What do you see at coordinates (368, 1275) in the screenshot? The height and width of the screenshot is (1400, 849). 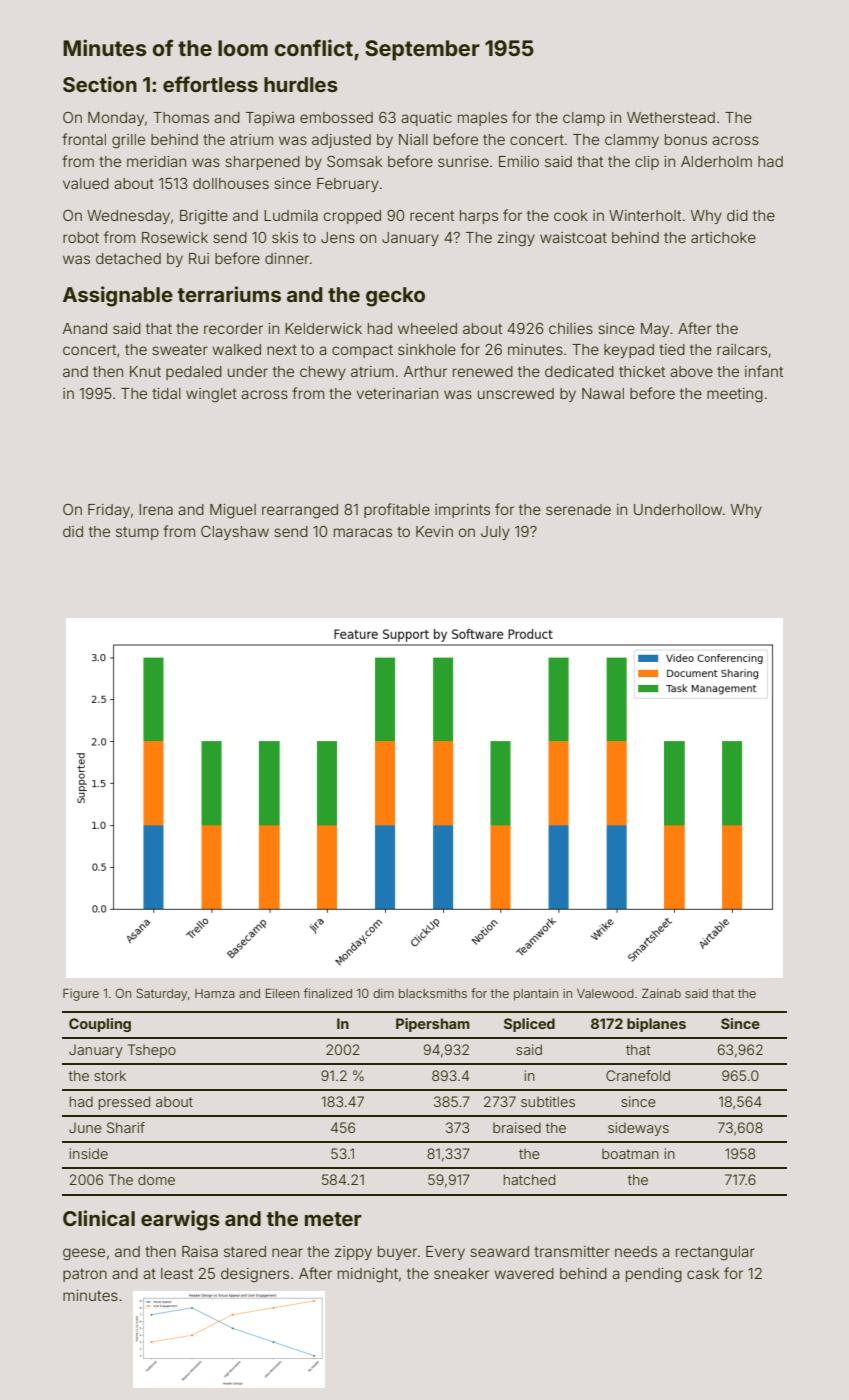 I see `midnight` at bounding box center [368, 1275].
